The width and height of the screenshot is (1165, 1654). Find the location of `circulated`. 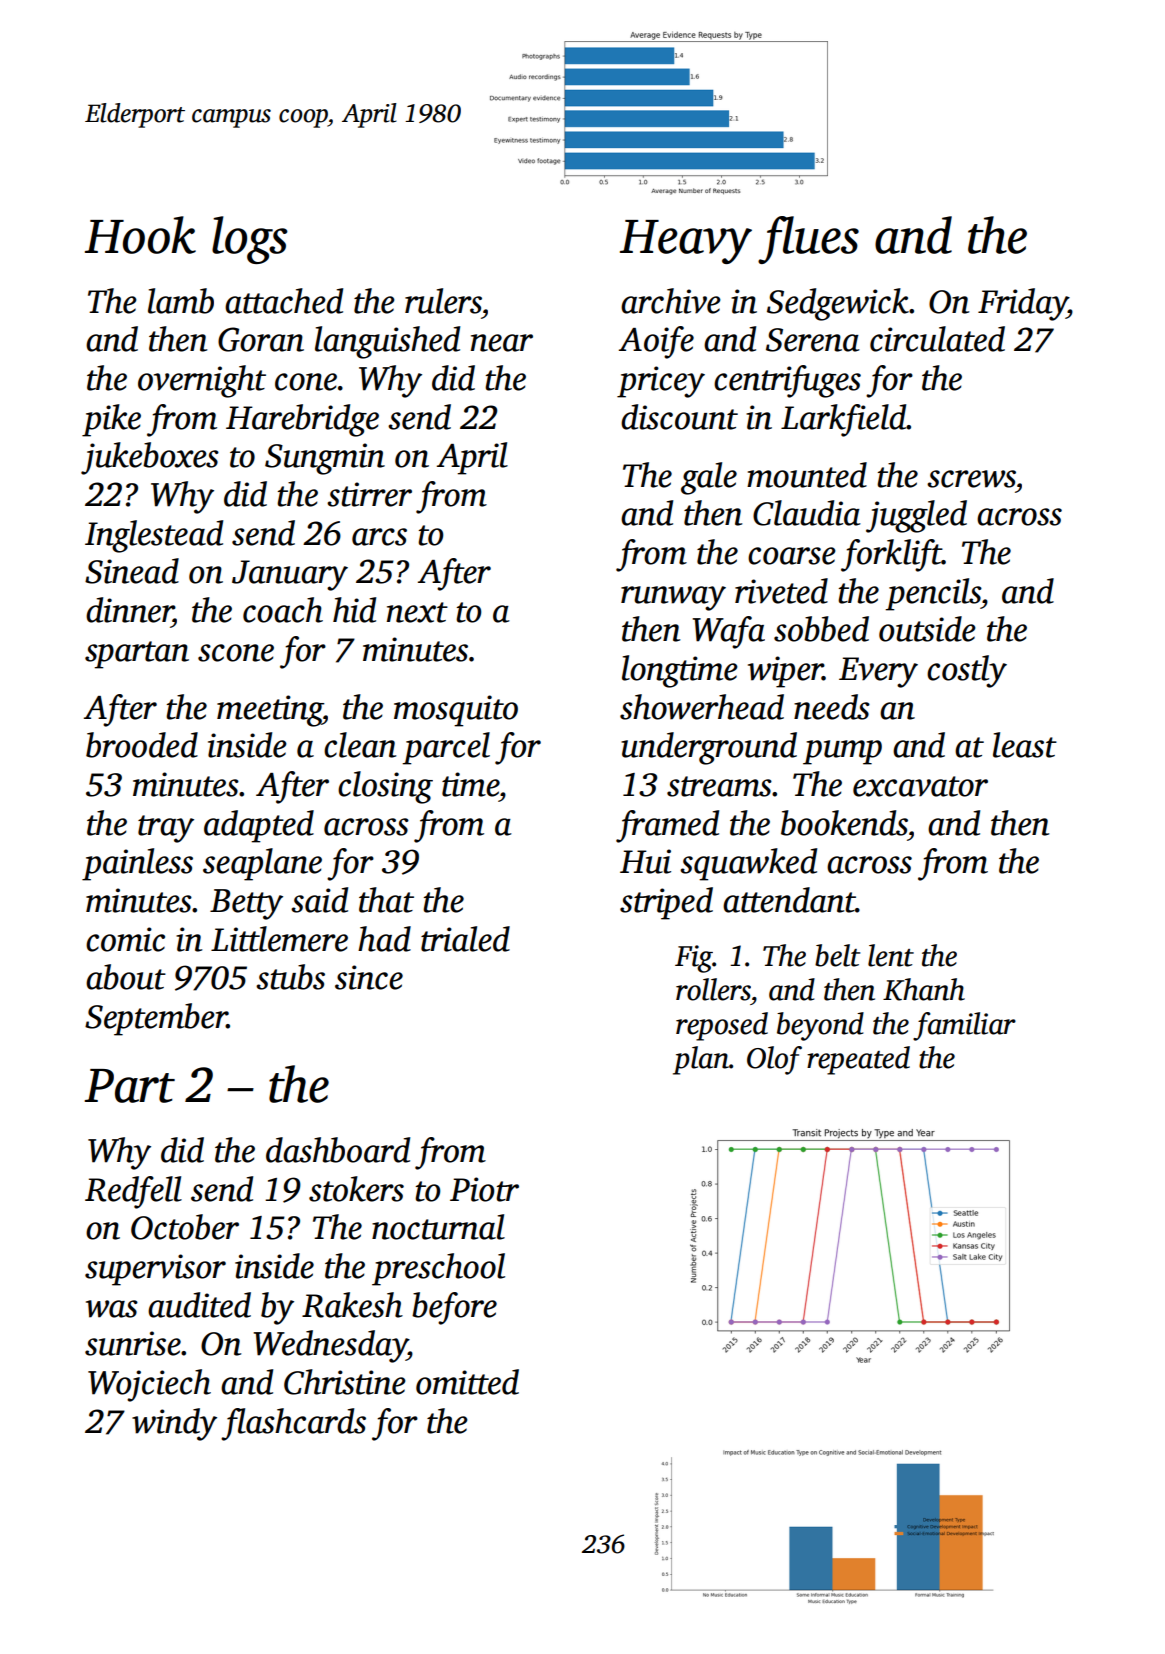

circulated is located at coordinates (937, 339).
